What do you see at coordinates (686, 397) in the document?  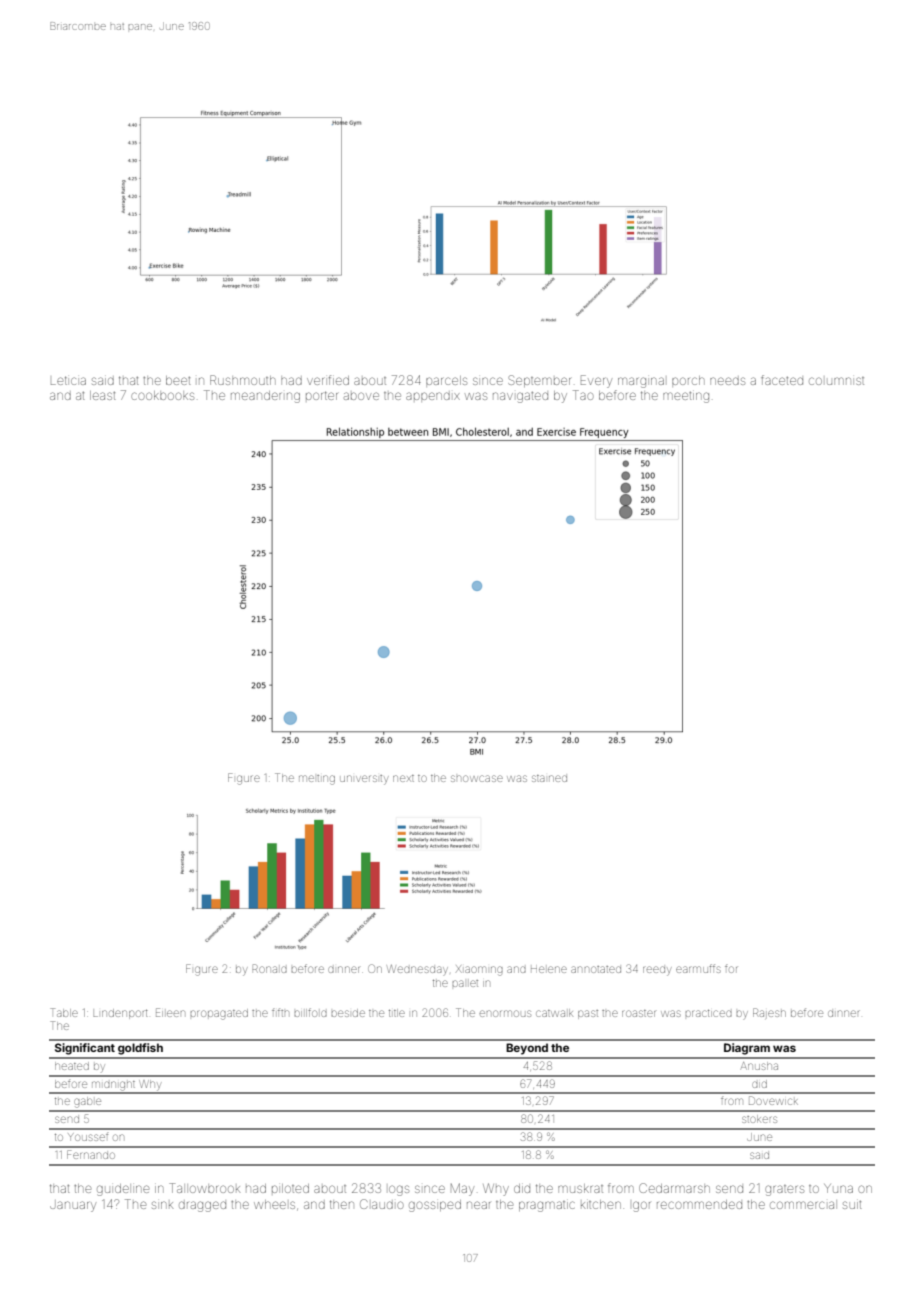 I see `meeting` at bounding box center [686, 397].
